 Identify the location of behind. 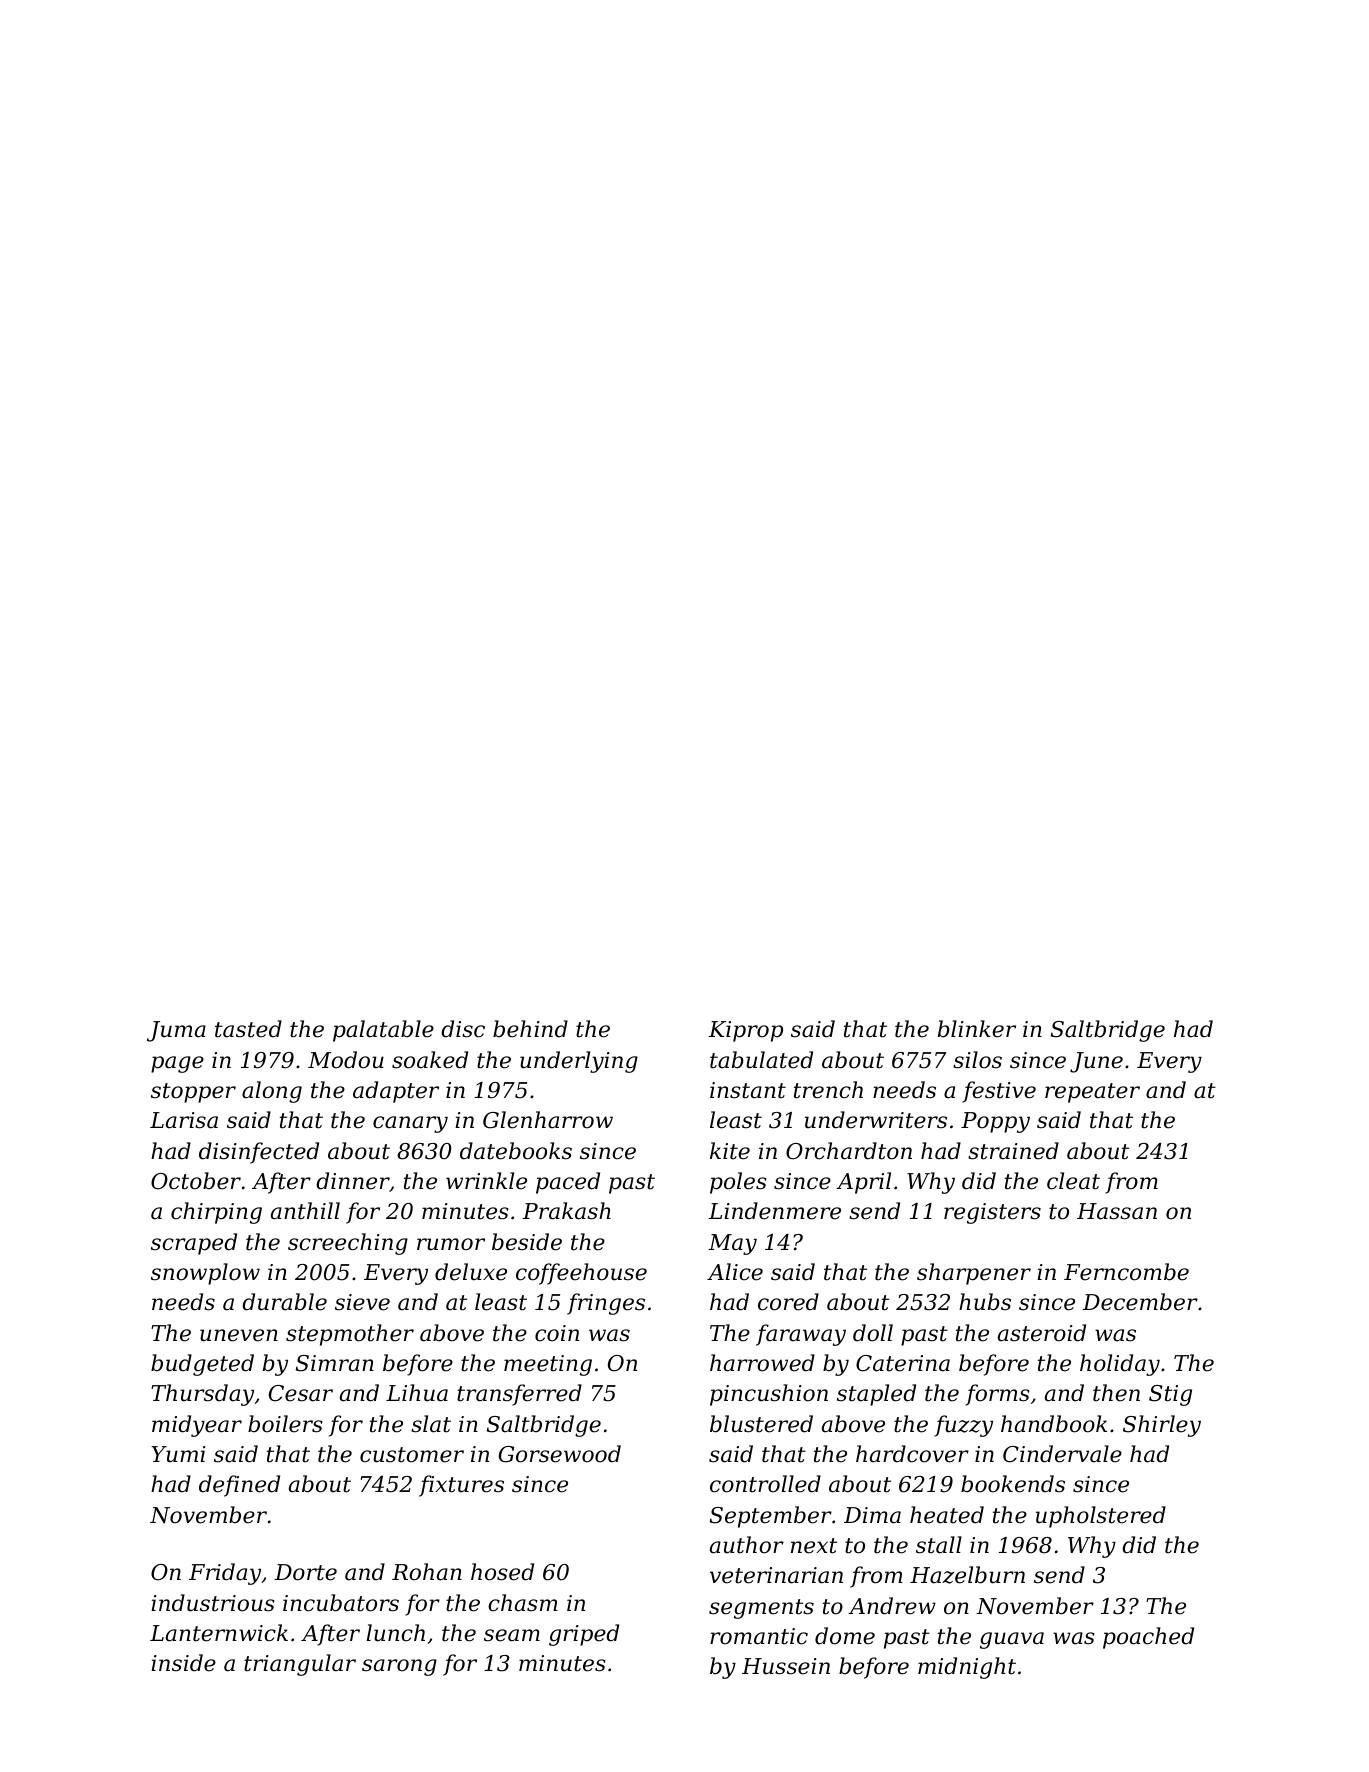
(530, 1029).
